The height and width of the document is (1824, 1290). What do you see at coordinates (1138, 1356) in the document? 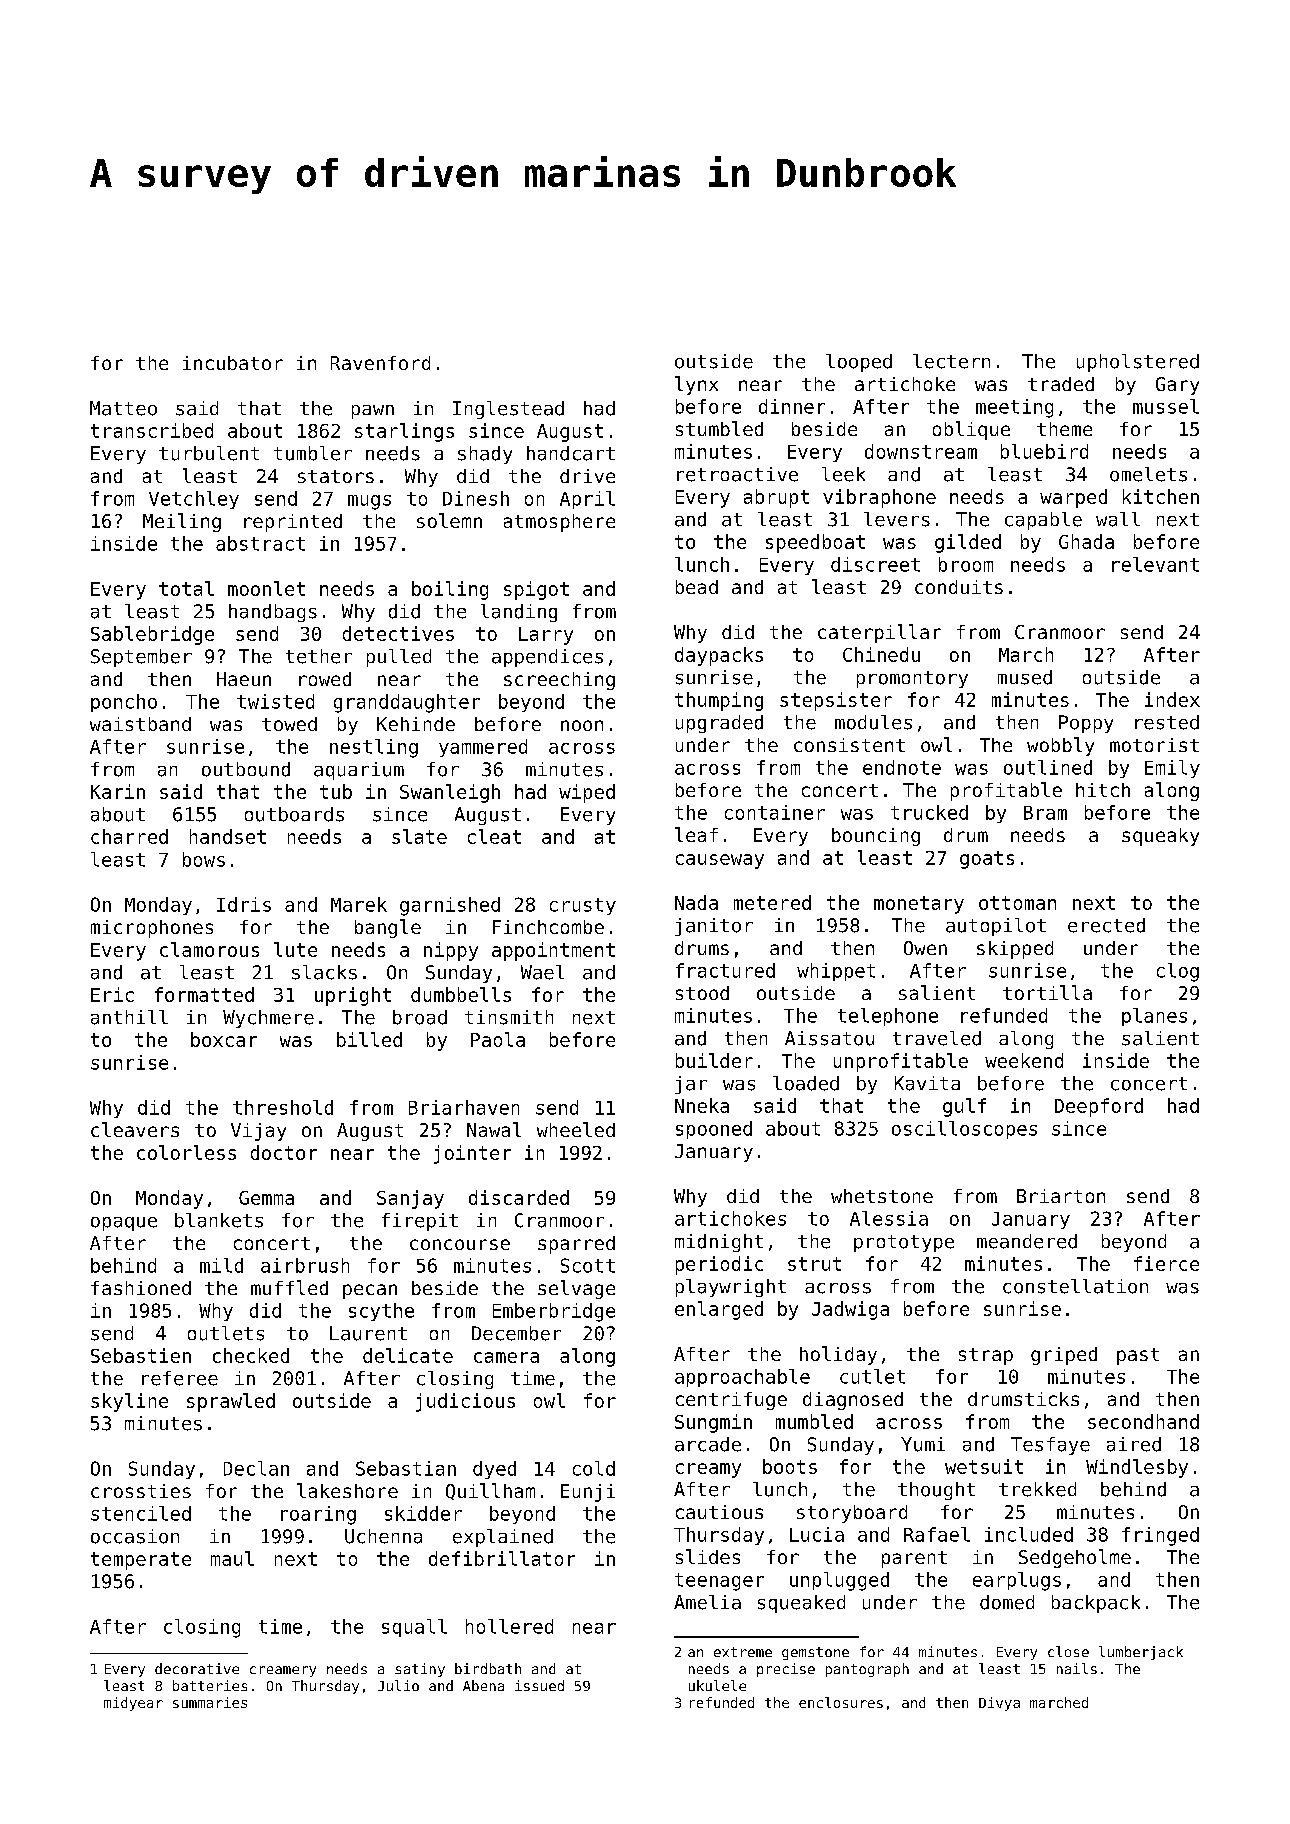
I see `past` at bounding box center [1138, 1356].
